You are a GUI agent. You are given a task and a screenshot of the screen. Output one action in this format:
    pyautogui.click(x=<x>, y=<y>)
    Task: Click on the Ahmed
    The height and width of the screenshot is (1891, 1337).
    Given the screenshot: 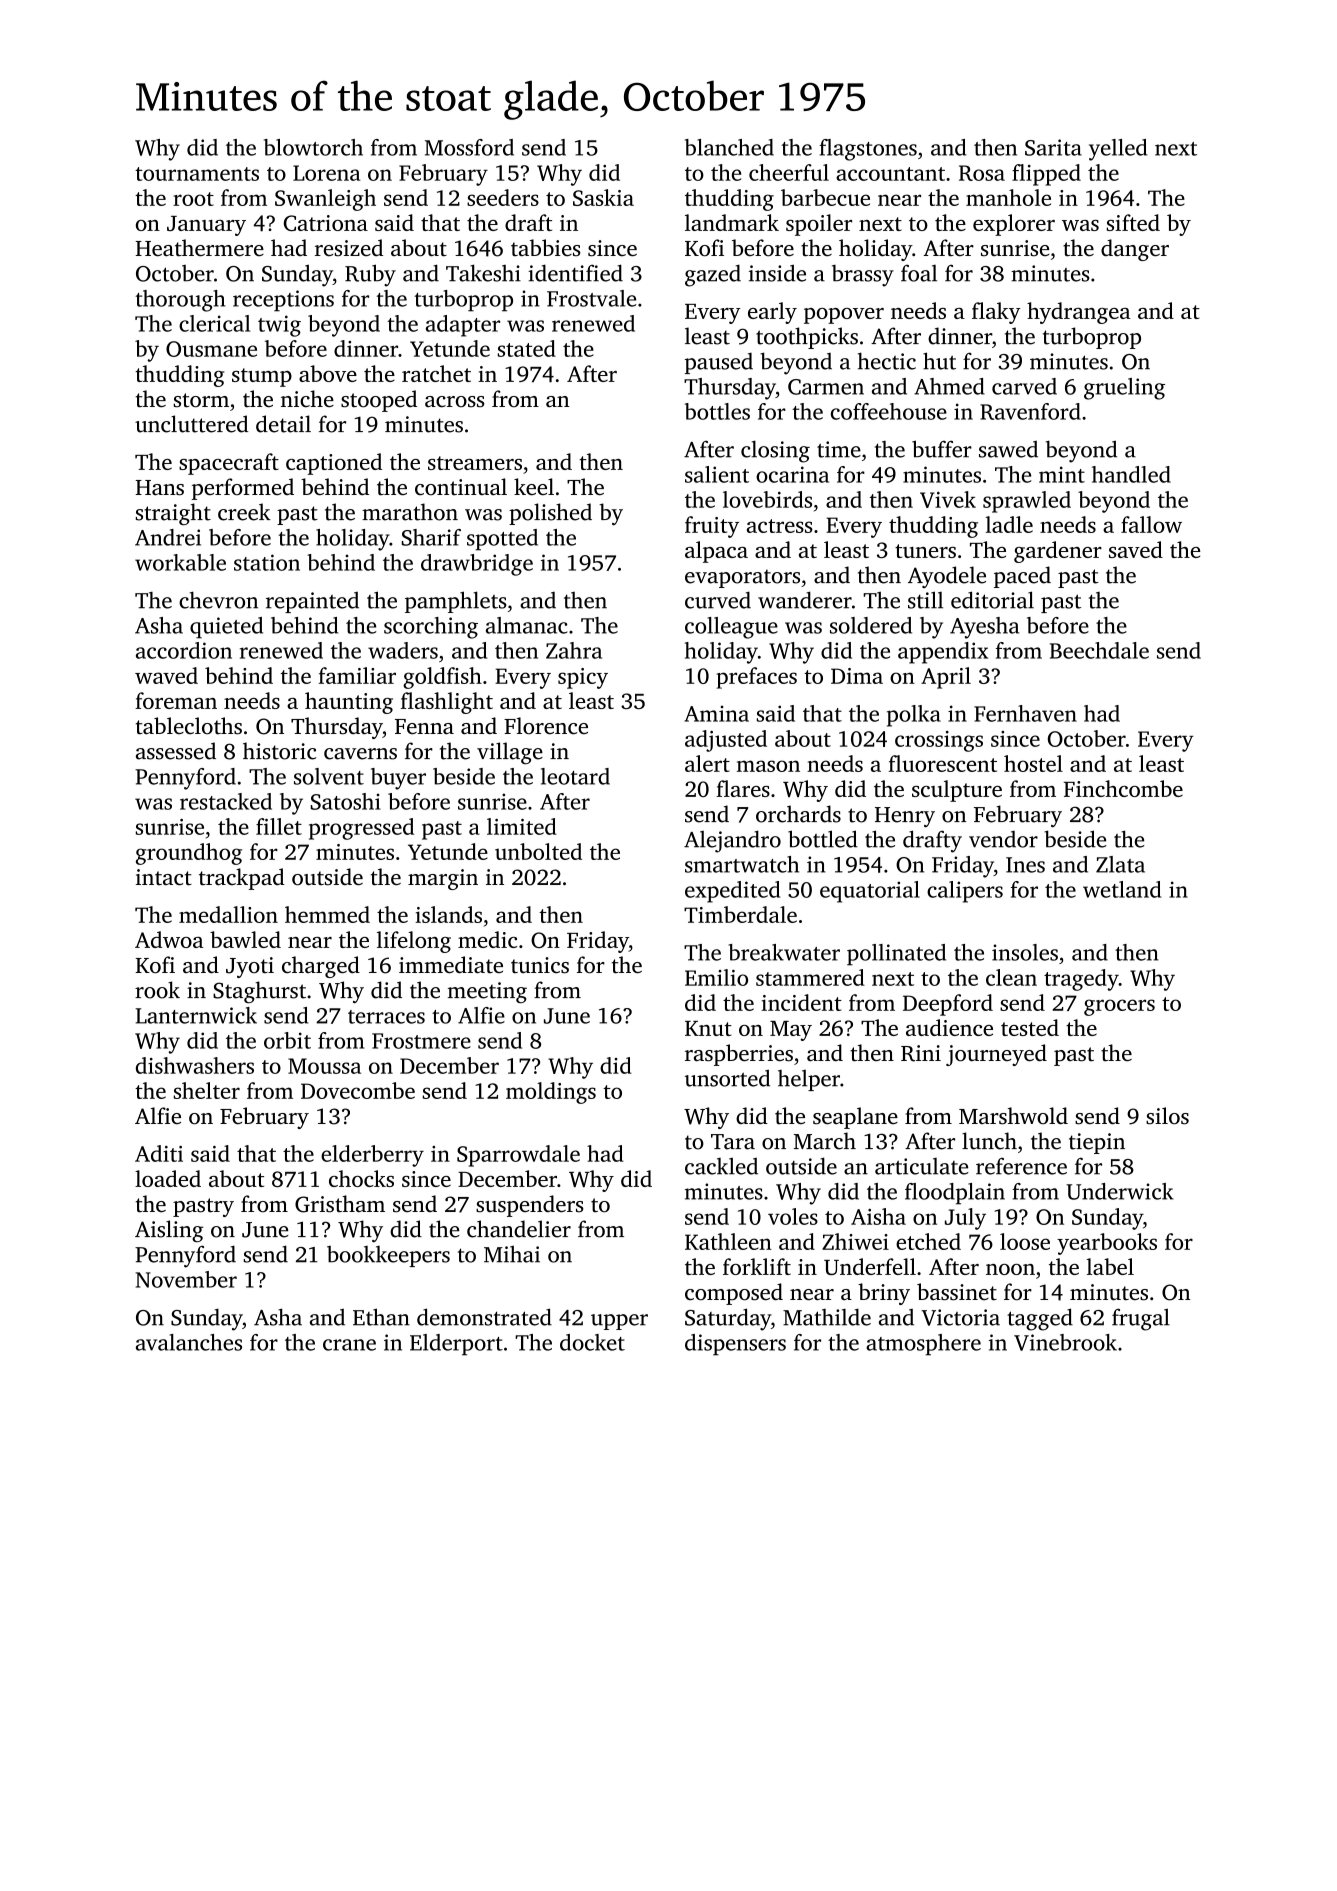 What is the action you would take?
    pyautogui.click(x=949, y=386)
